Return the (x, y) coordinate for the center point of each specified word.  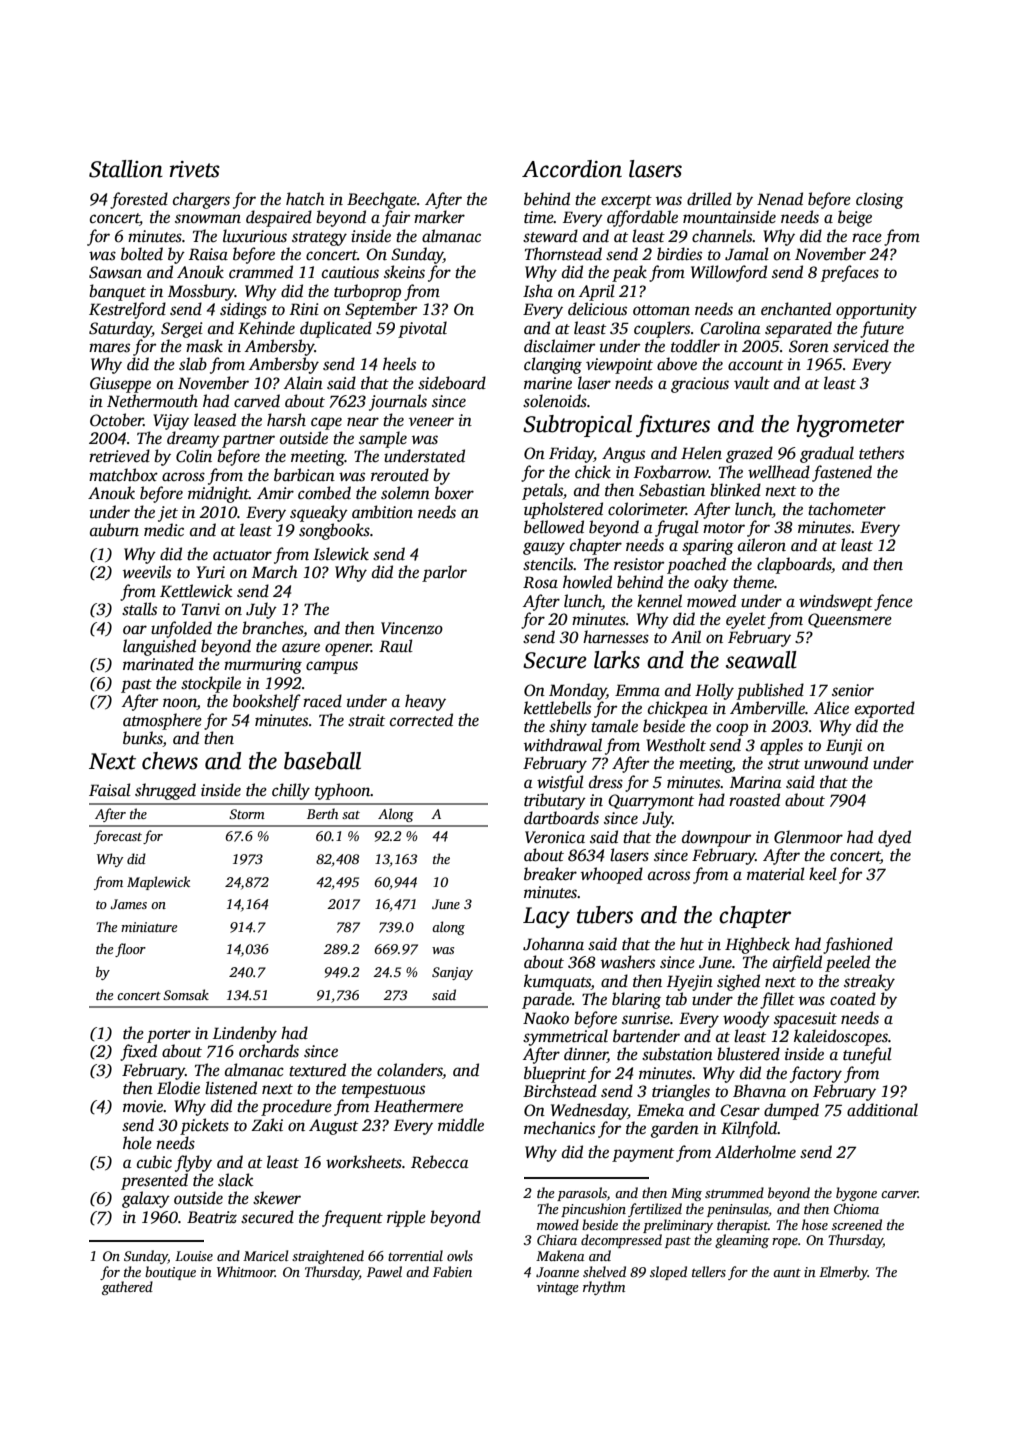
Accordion (572, 169)
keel (823, 873)
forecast (118, 837)
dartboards (561, 818)
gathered (127, 1288)
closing (880, 200)
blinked (735, 490)
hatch (305, 199)
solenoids (555, 401)
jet (168, 514)
